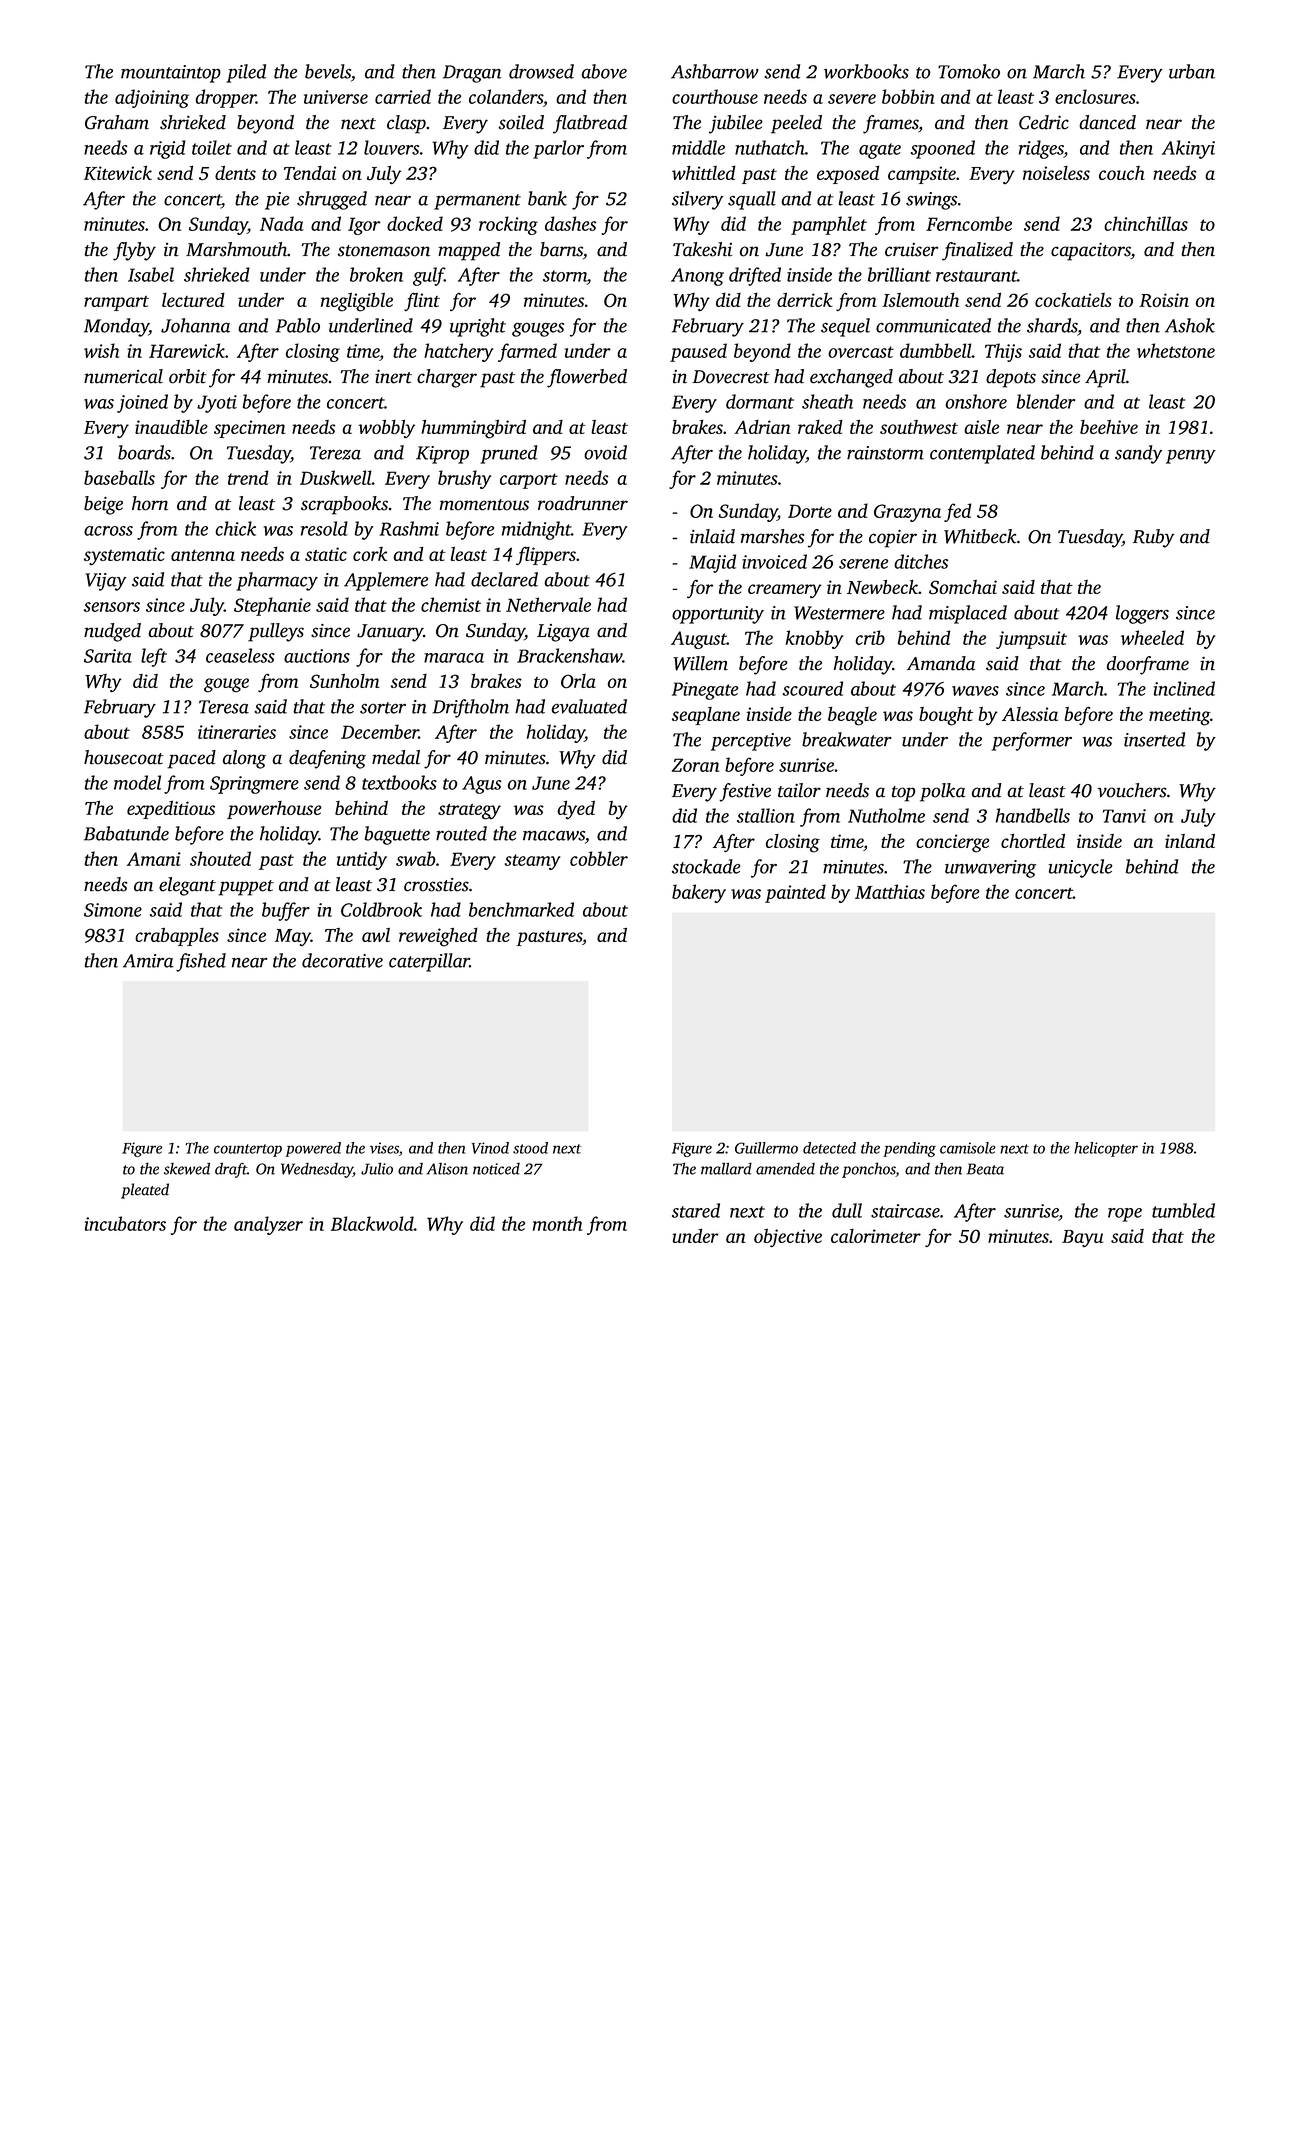 The height and width of the image is (2139, 1299). Describe the element at coordinates (484, 505) in the image. I see `momentous` at that location.
